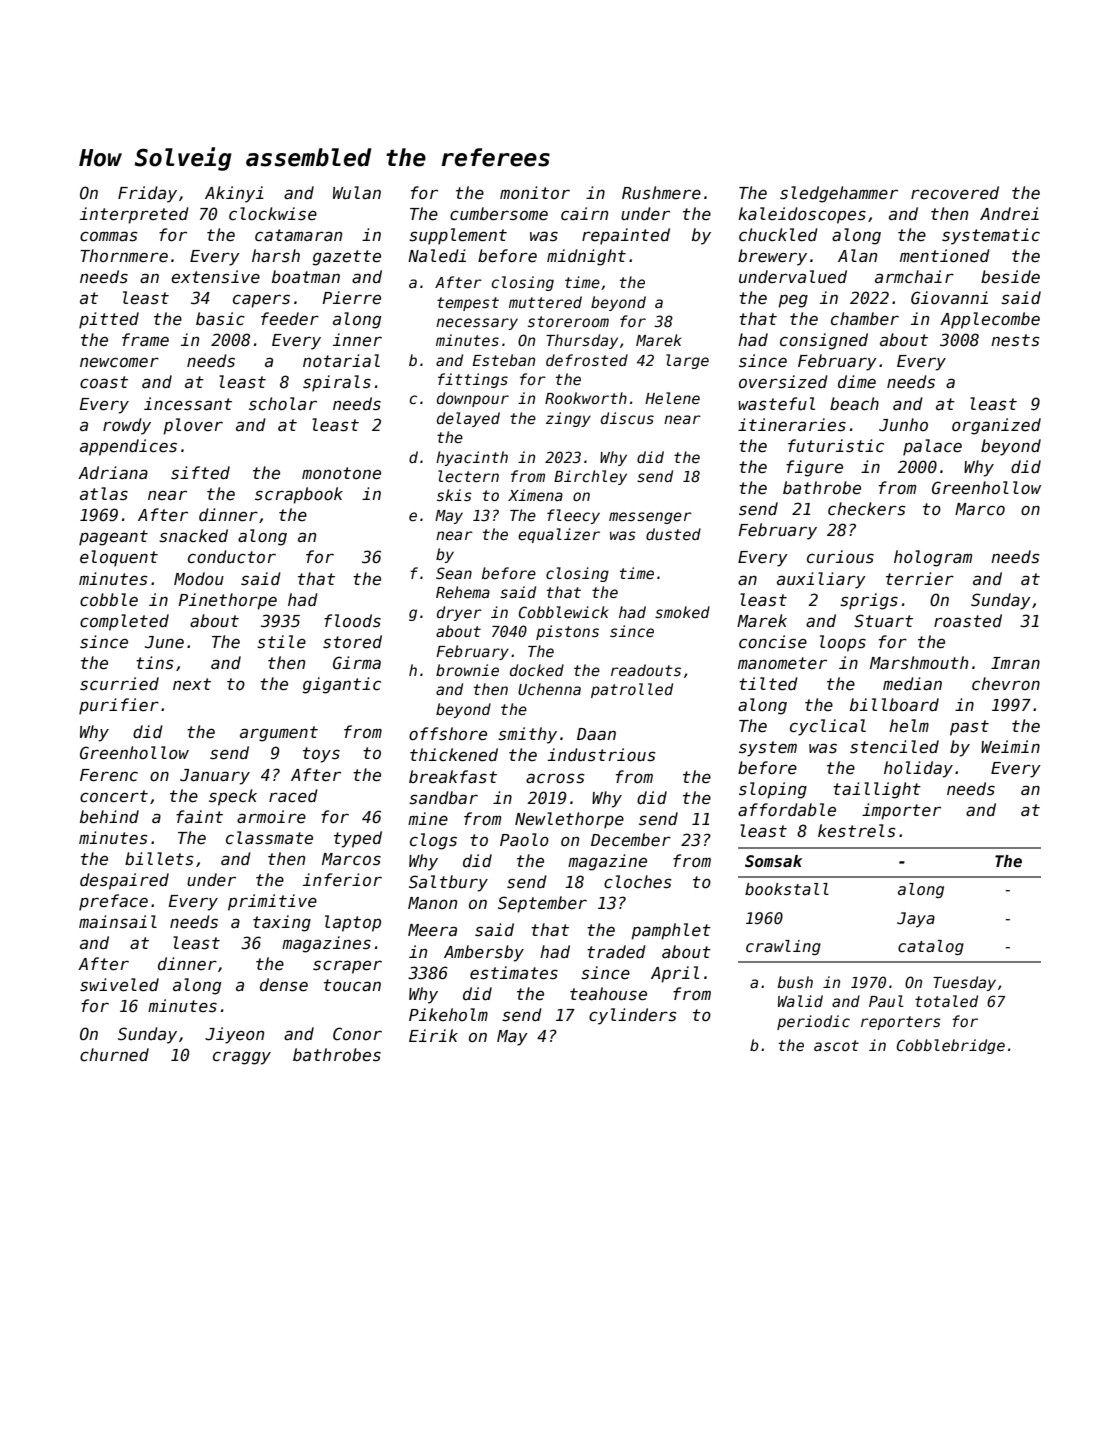 Image resolution: width=1120 pixels, height=1449 pixels. What do you see at coordinates (836, 1045) in the image?
I see `ascot` at bounding box center [836, 1045].
